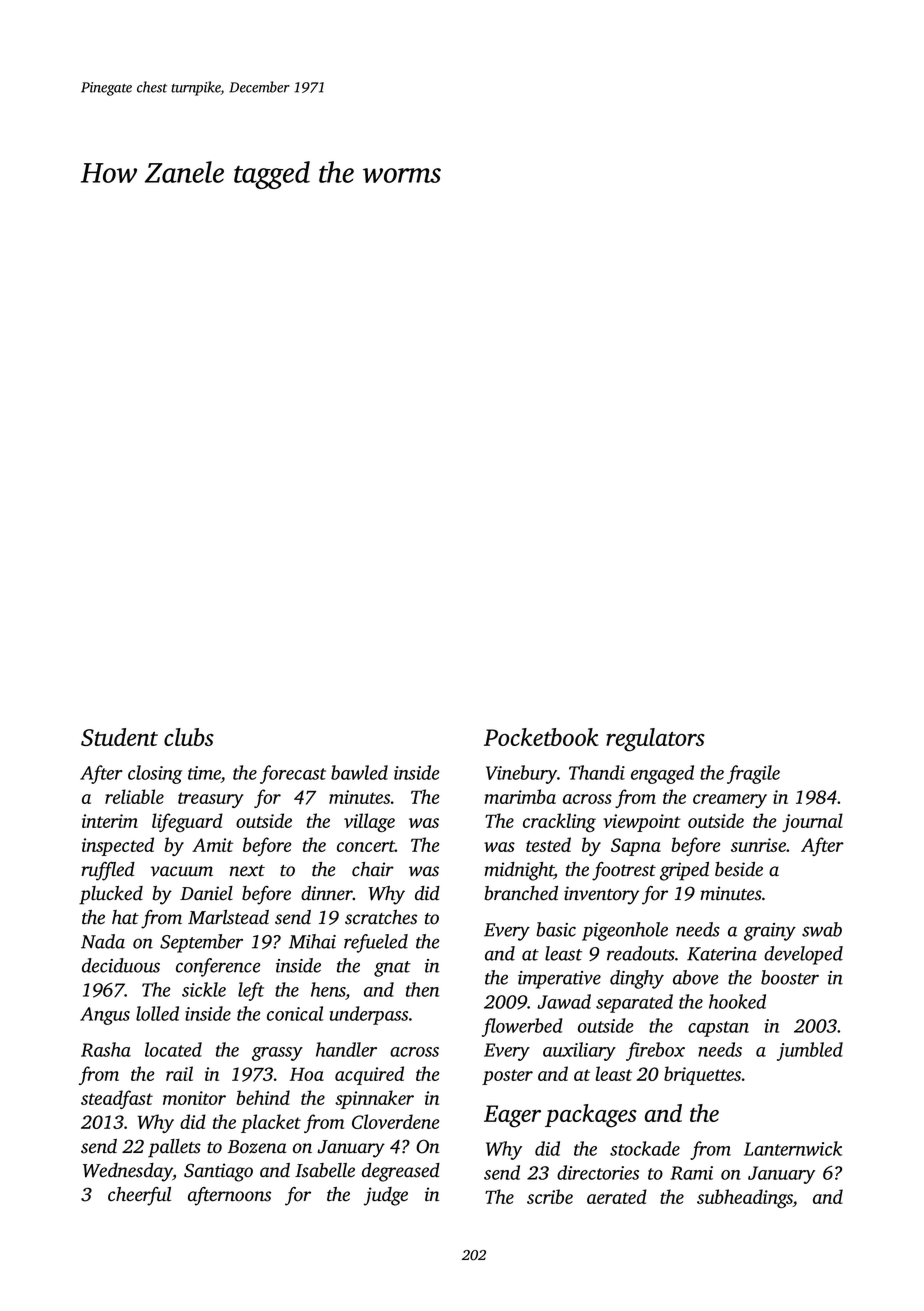 Image resolution: width=924 pixels, height=1311 pixels. Describe the element at coordinates (110, 821) in the screenshot. I see `interim` at that location.
